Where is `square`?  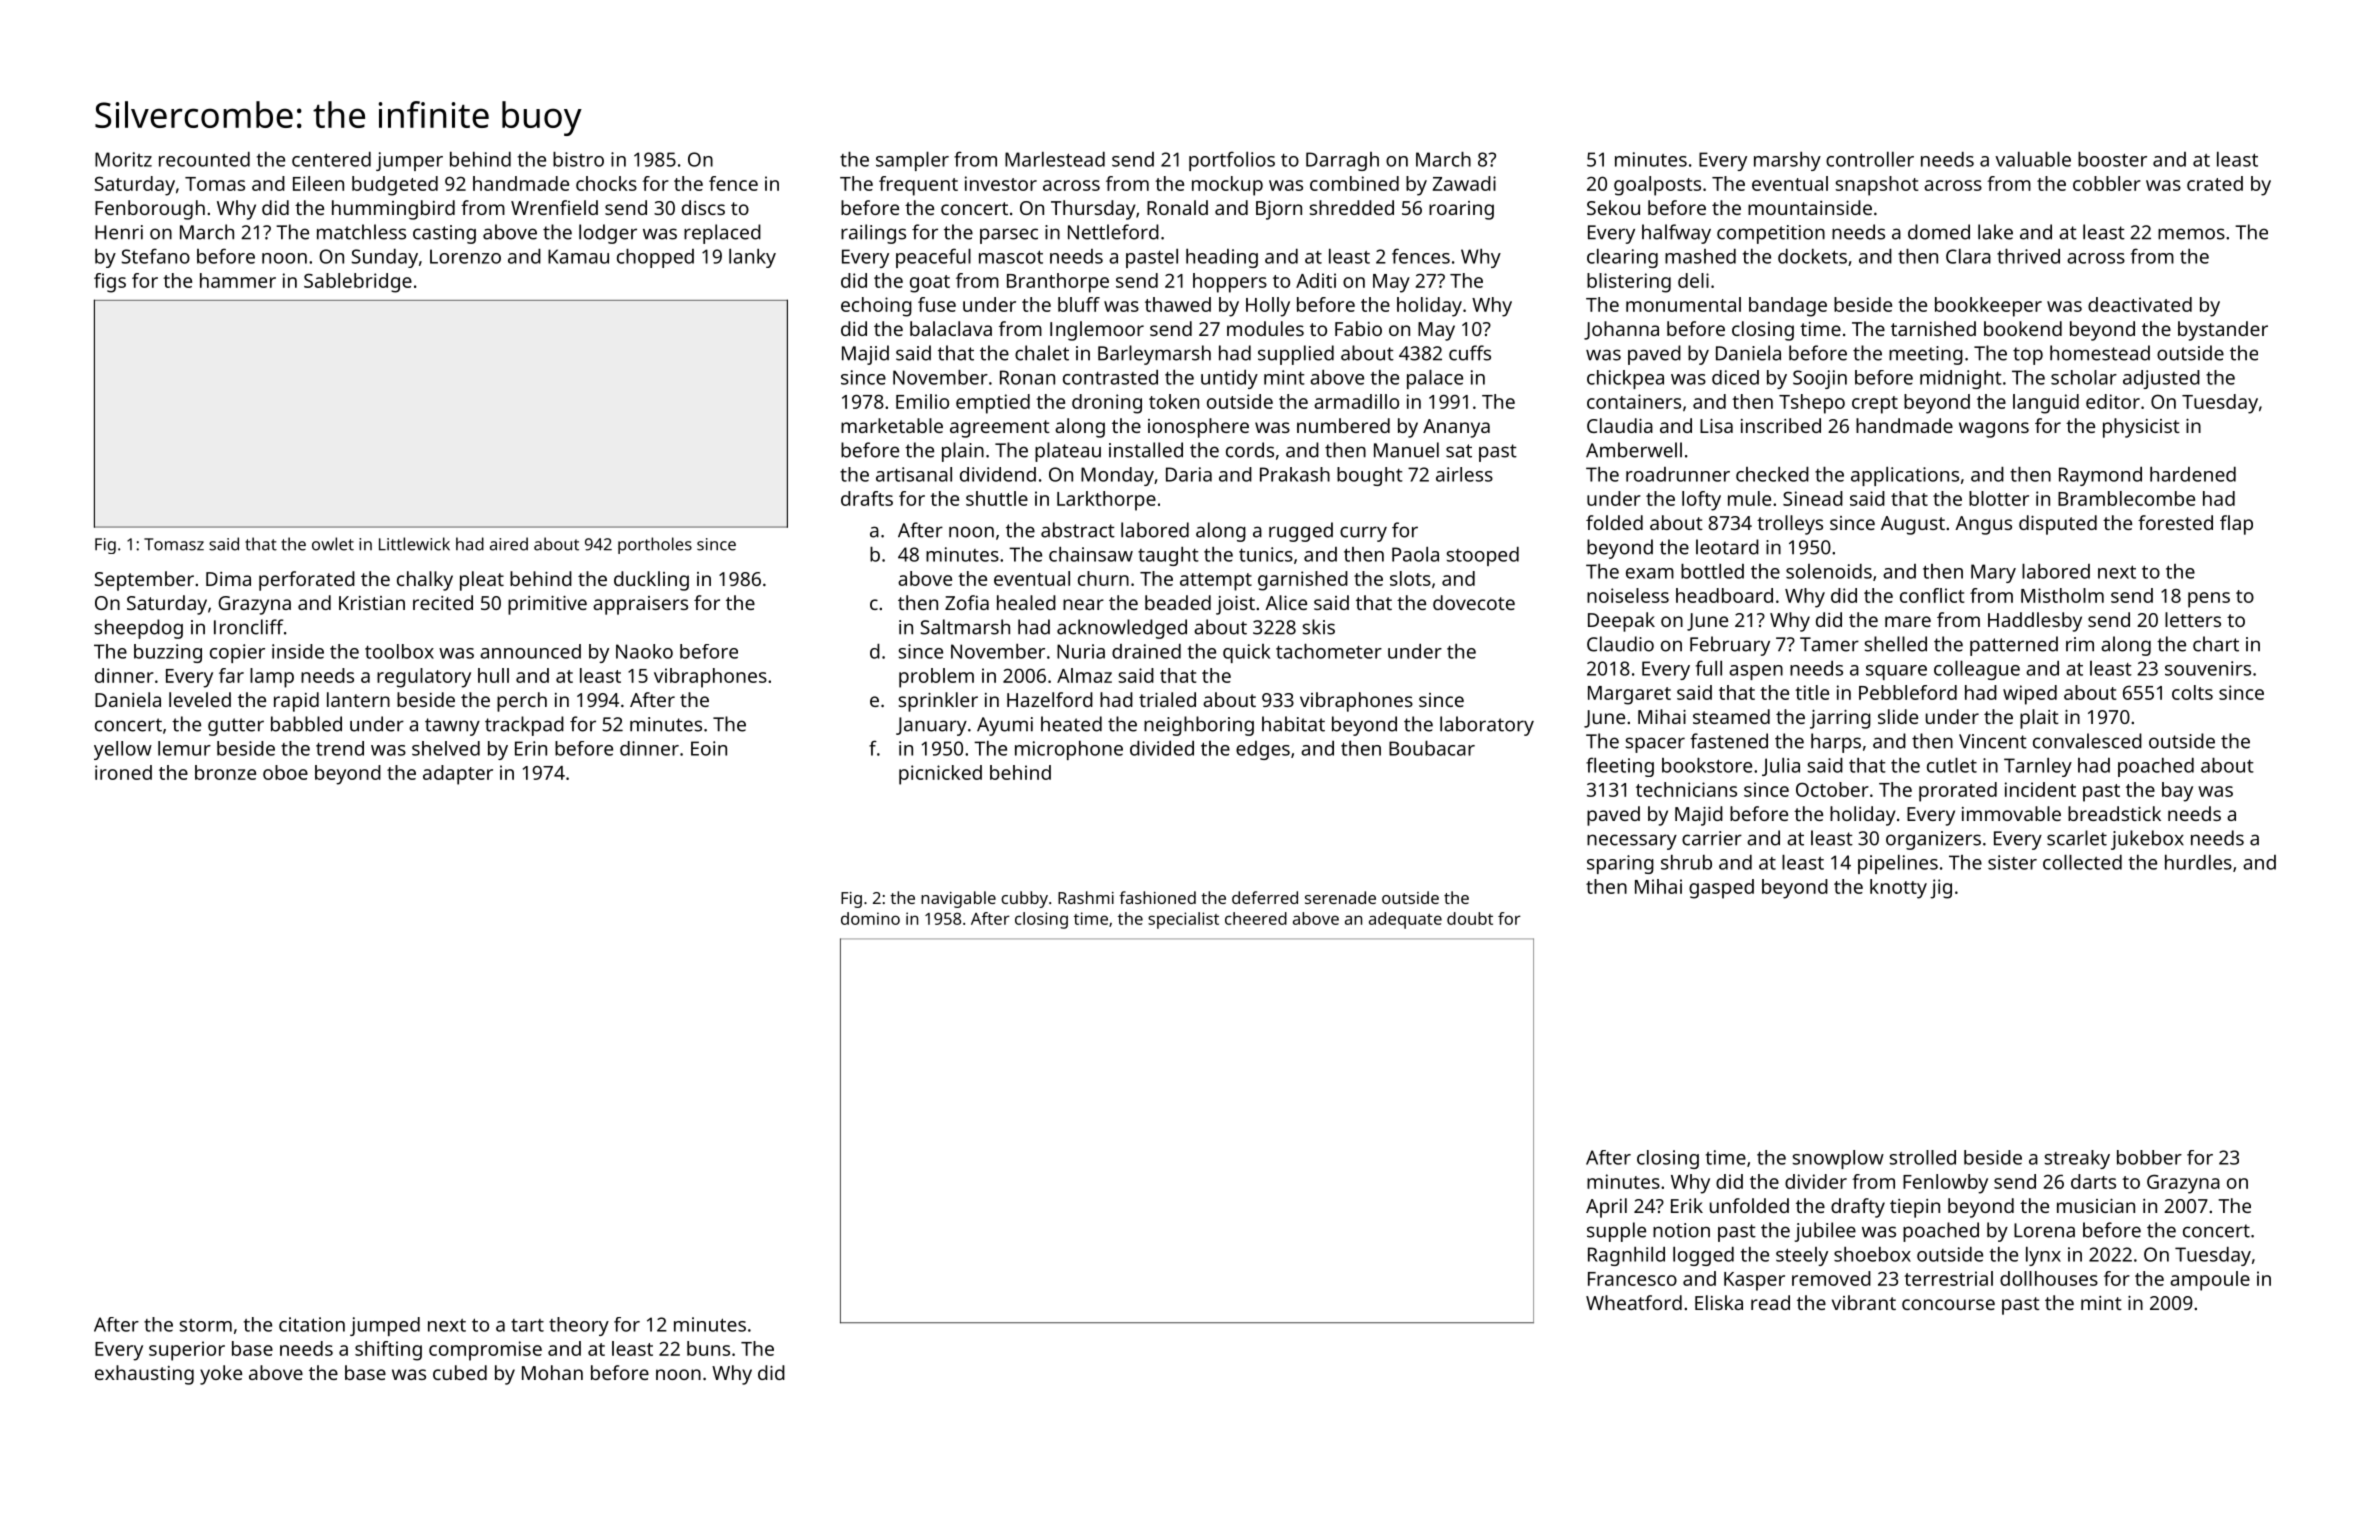
square is located at coordinates (1896, 672).
